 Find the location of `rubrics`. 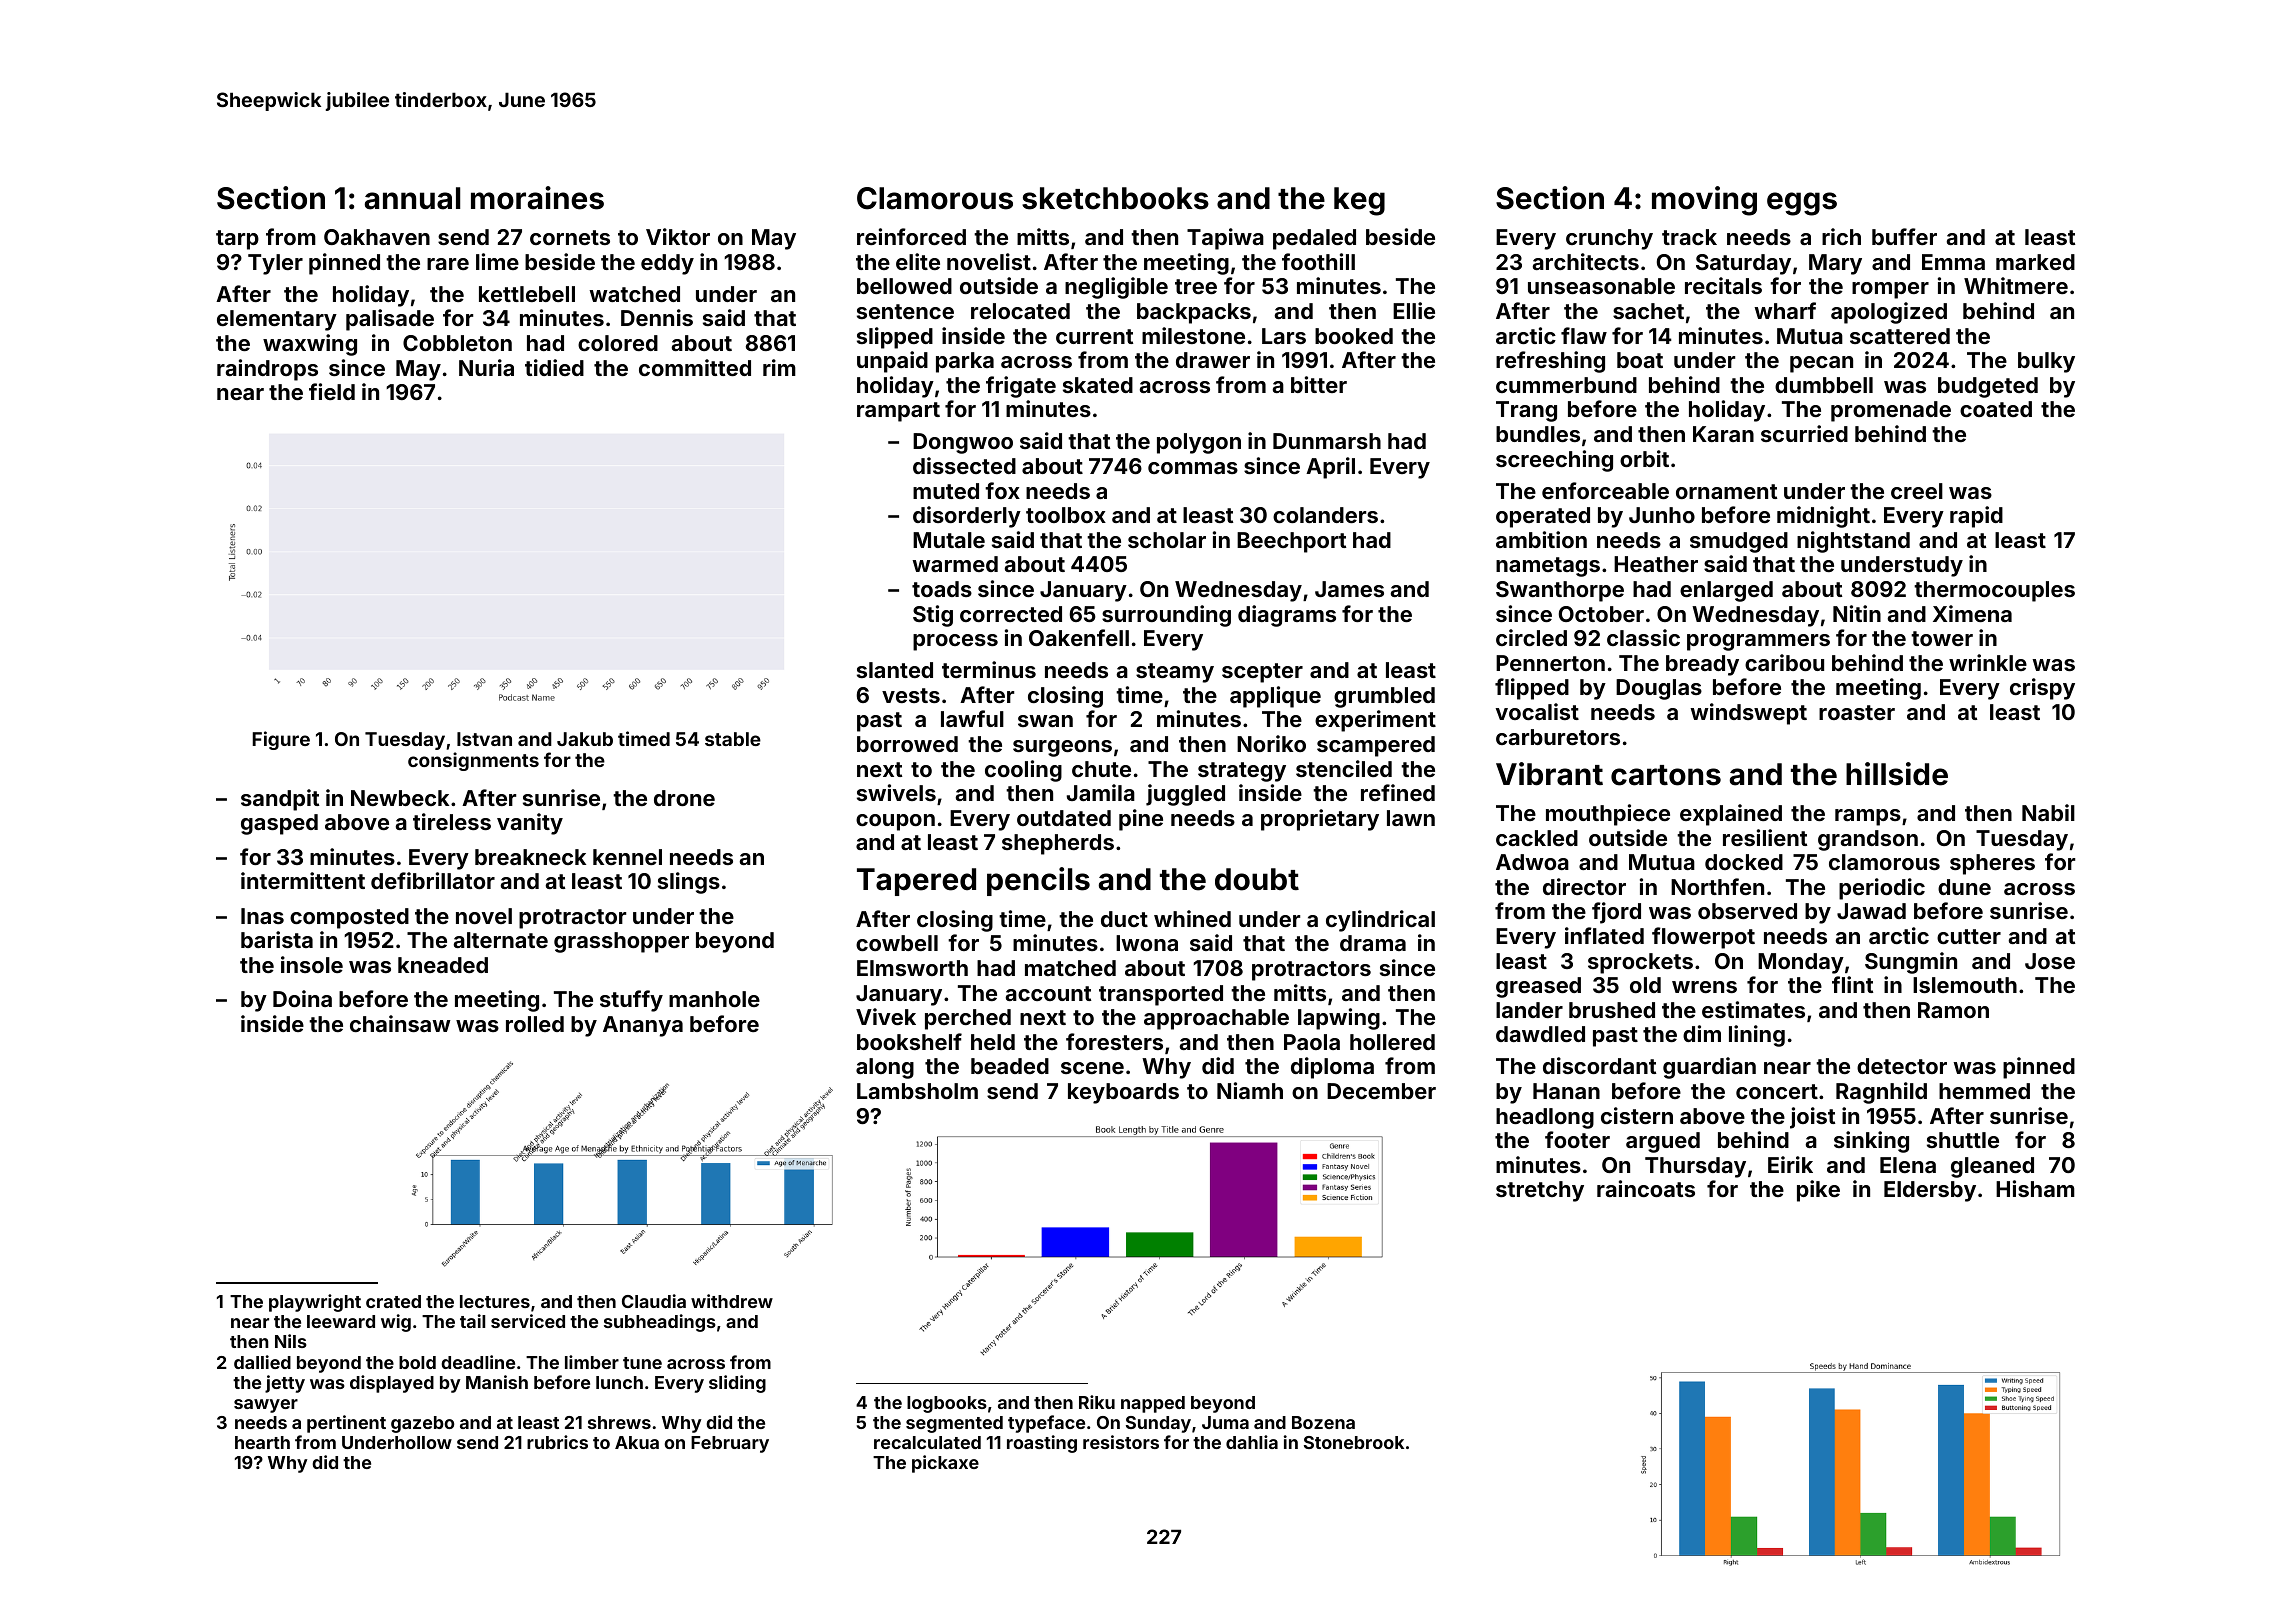

rubrics is located at coordinates (557, 1442).
